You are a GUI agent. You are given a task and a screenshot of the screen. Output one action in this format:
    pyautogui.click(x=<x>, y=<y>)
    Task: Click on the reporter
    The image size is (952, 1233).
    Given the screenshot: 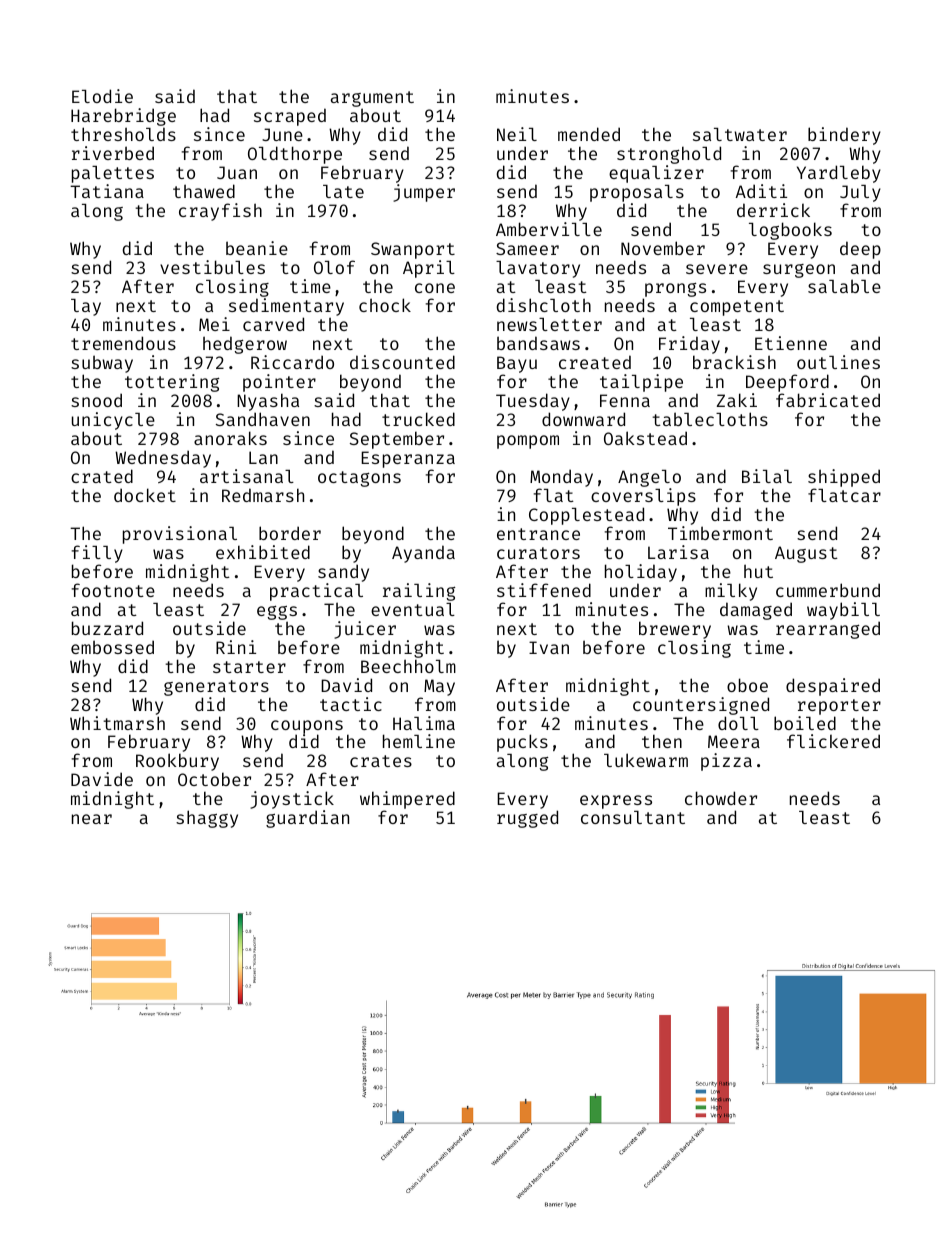 What is the action you would take?
    pyautogui.click(x=839, y=707)
